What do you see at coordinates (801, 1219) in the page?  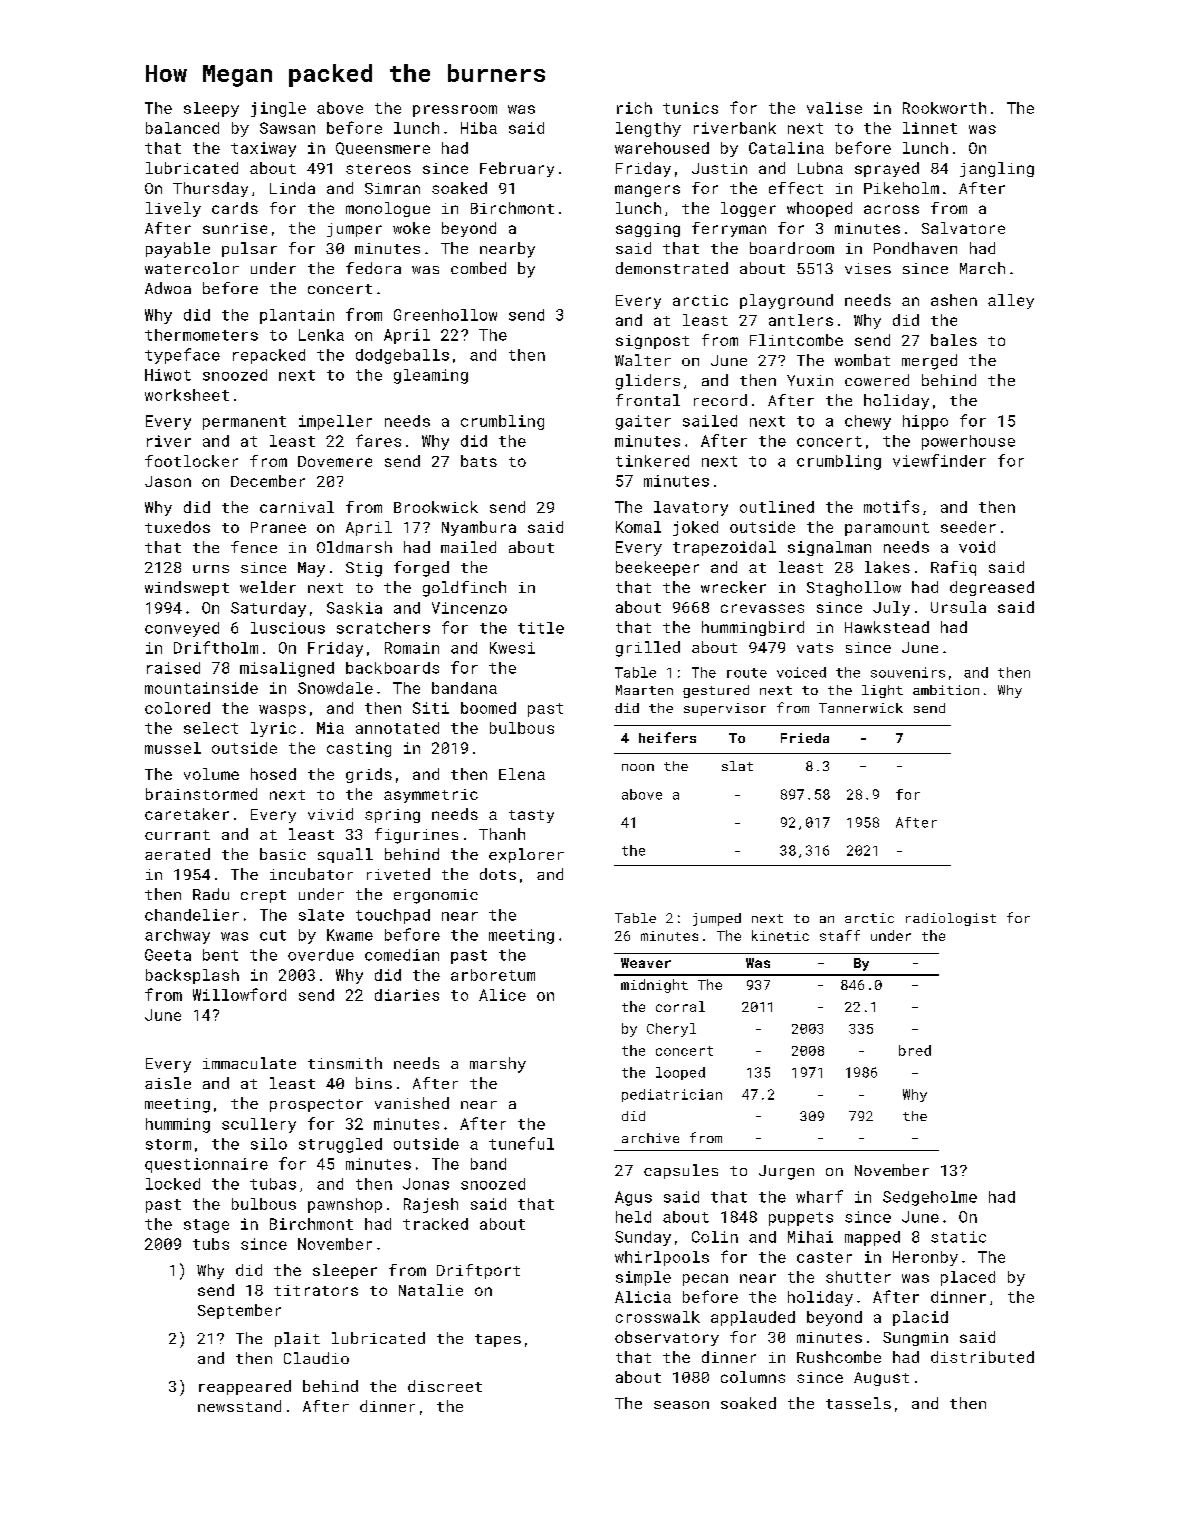 I see `puppets` at bounding box center [801, 1219].
